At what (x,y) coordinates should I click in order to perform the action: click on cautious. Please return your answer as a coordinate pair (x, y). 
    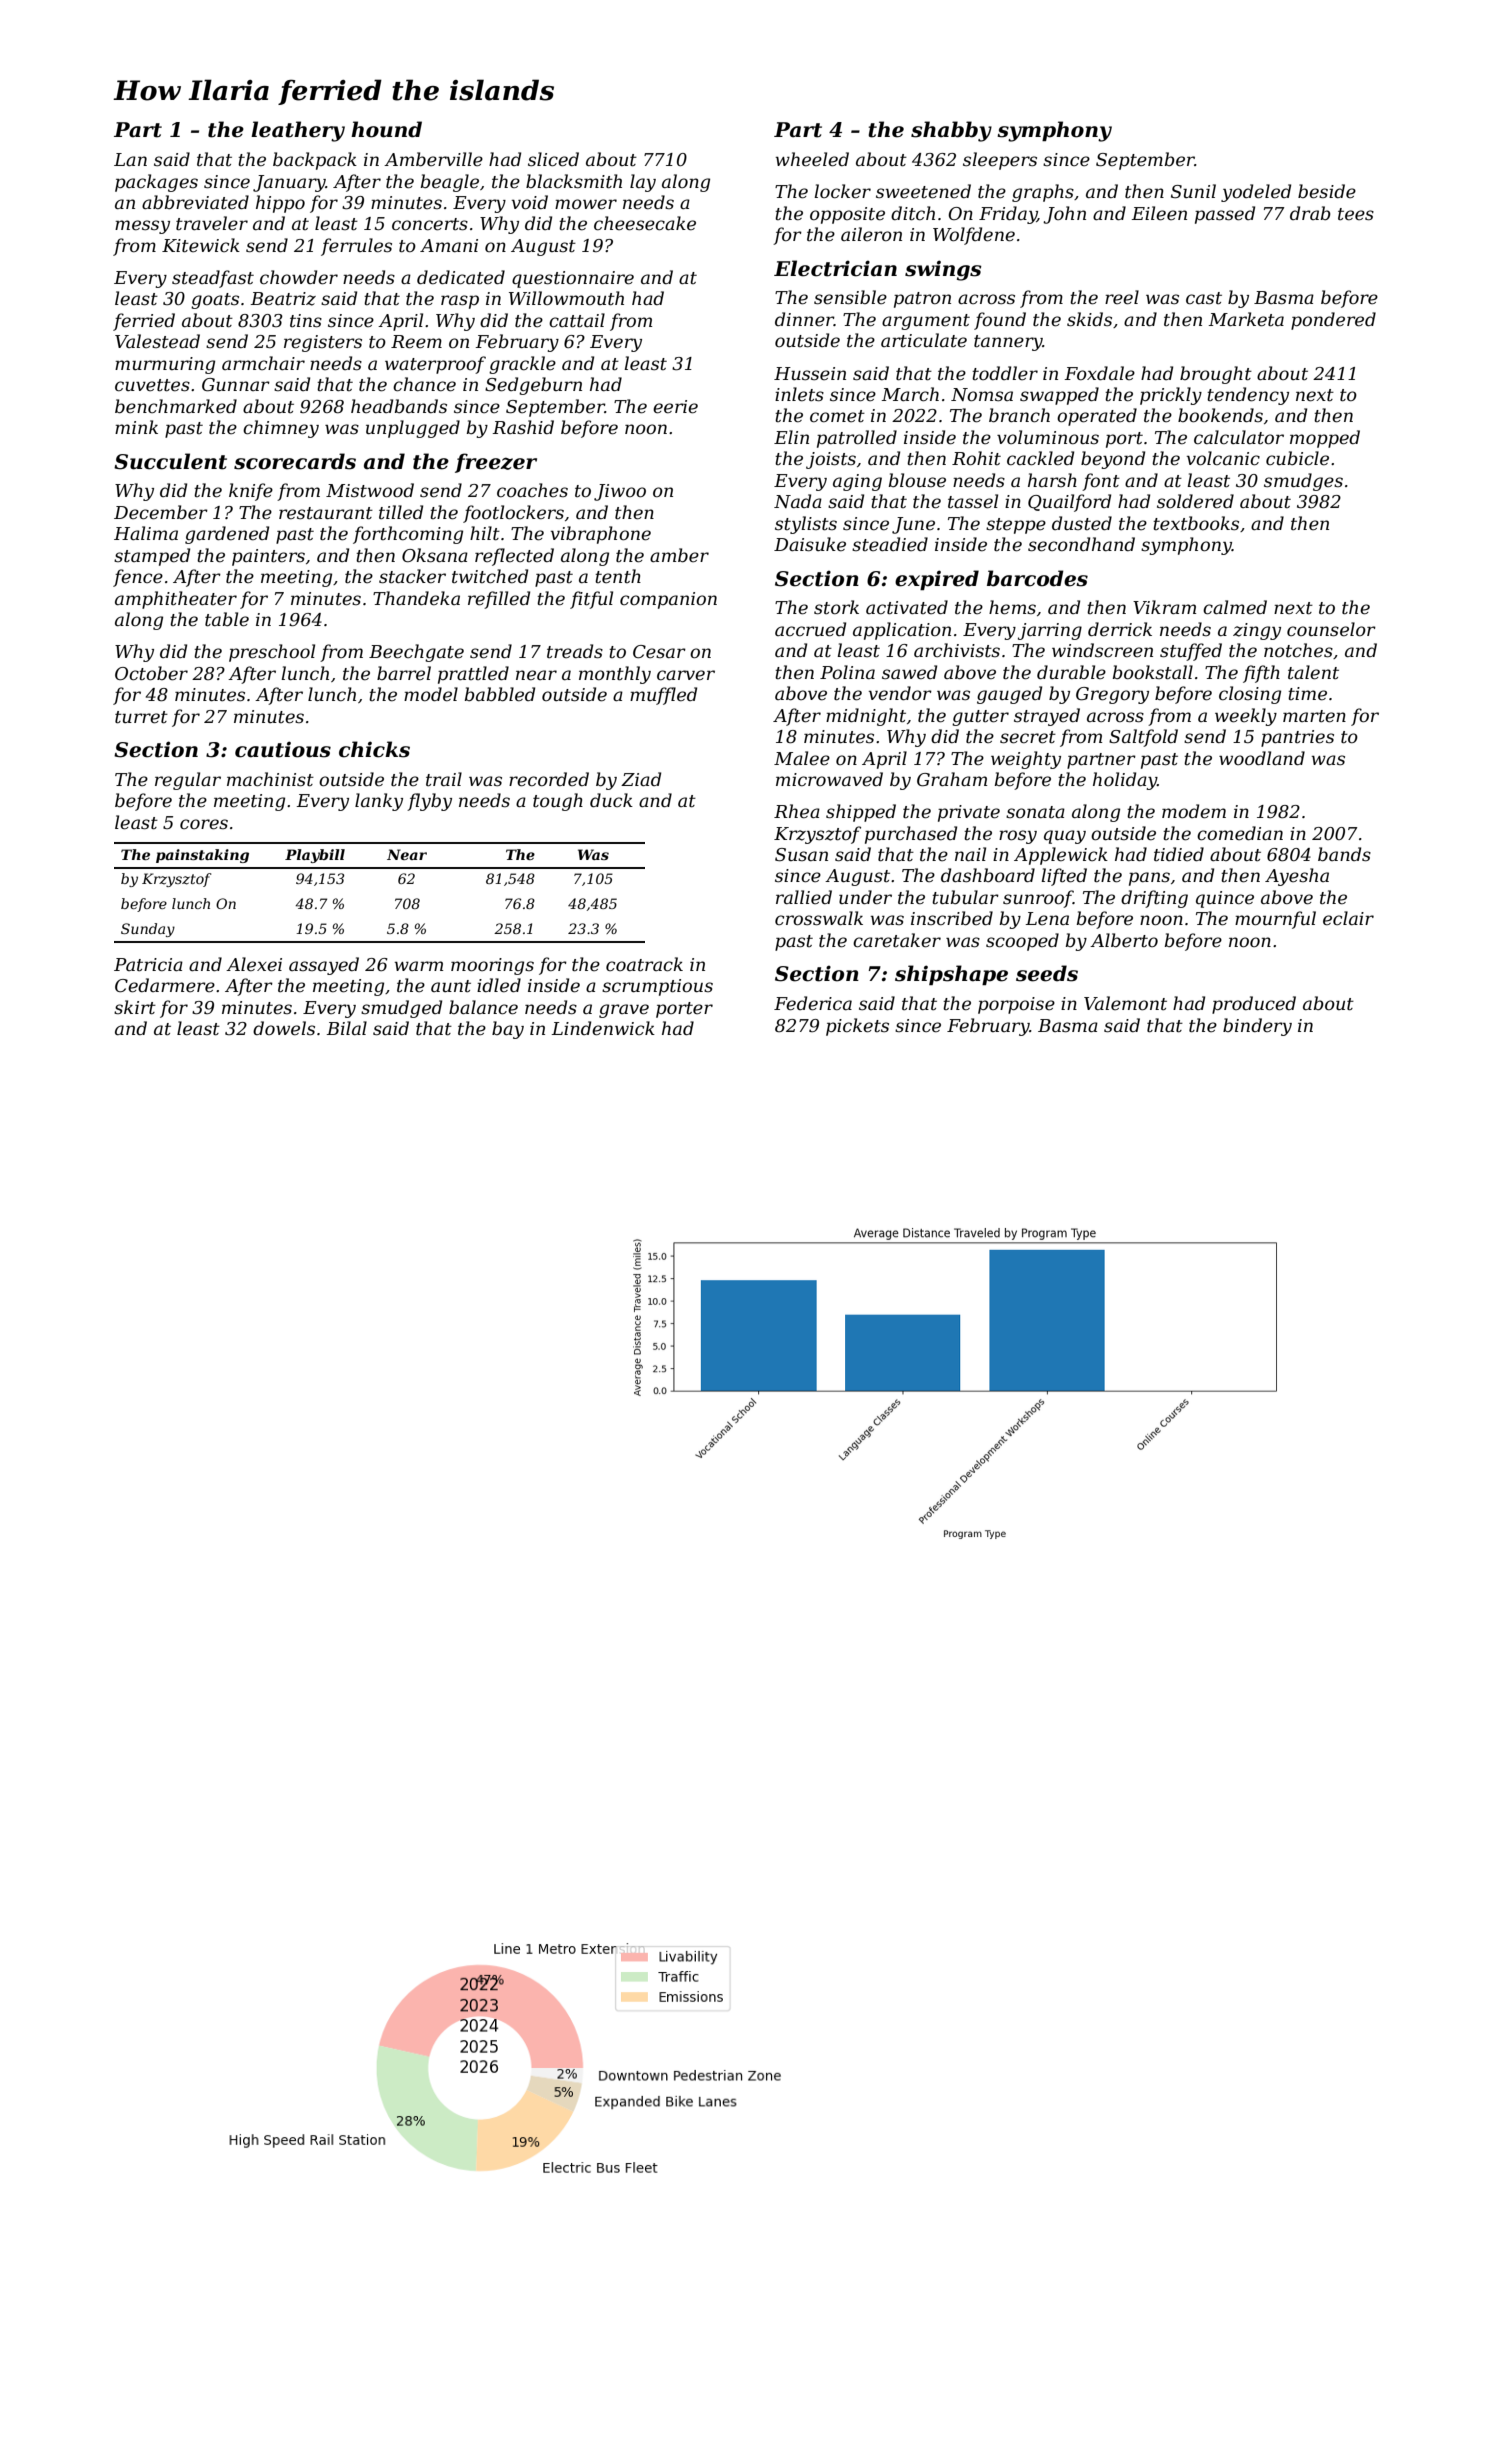
    Looking at the image, I should click on (283, 749).
